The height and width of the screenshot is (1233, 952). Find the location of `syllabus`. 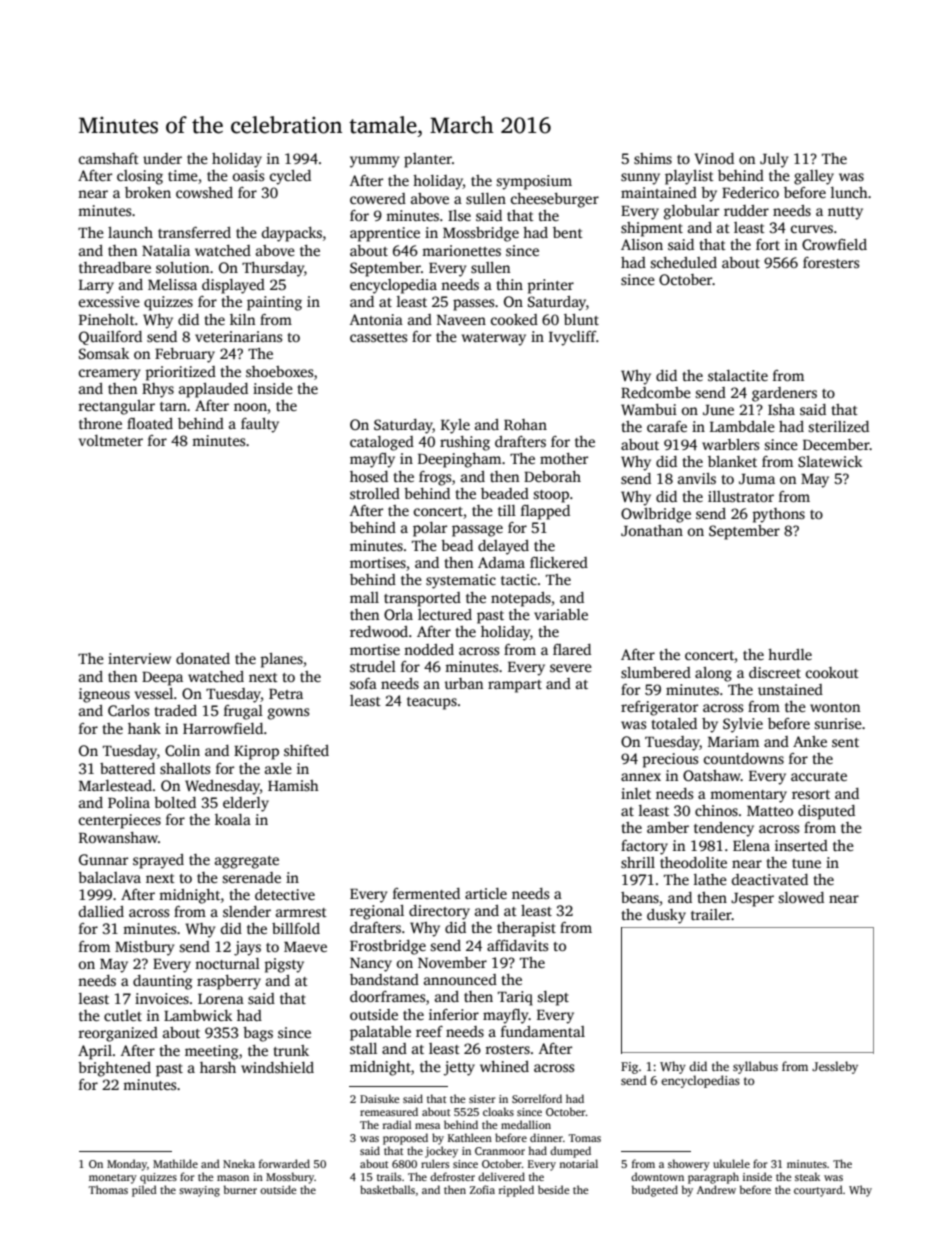

syllabus is located at coordinates (755, 1067).
